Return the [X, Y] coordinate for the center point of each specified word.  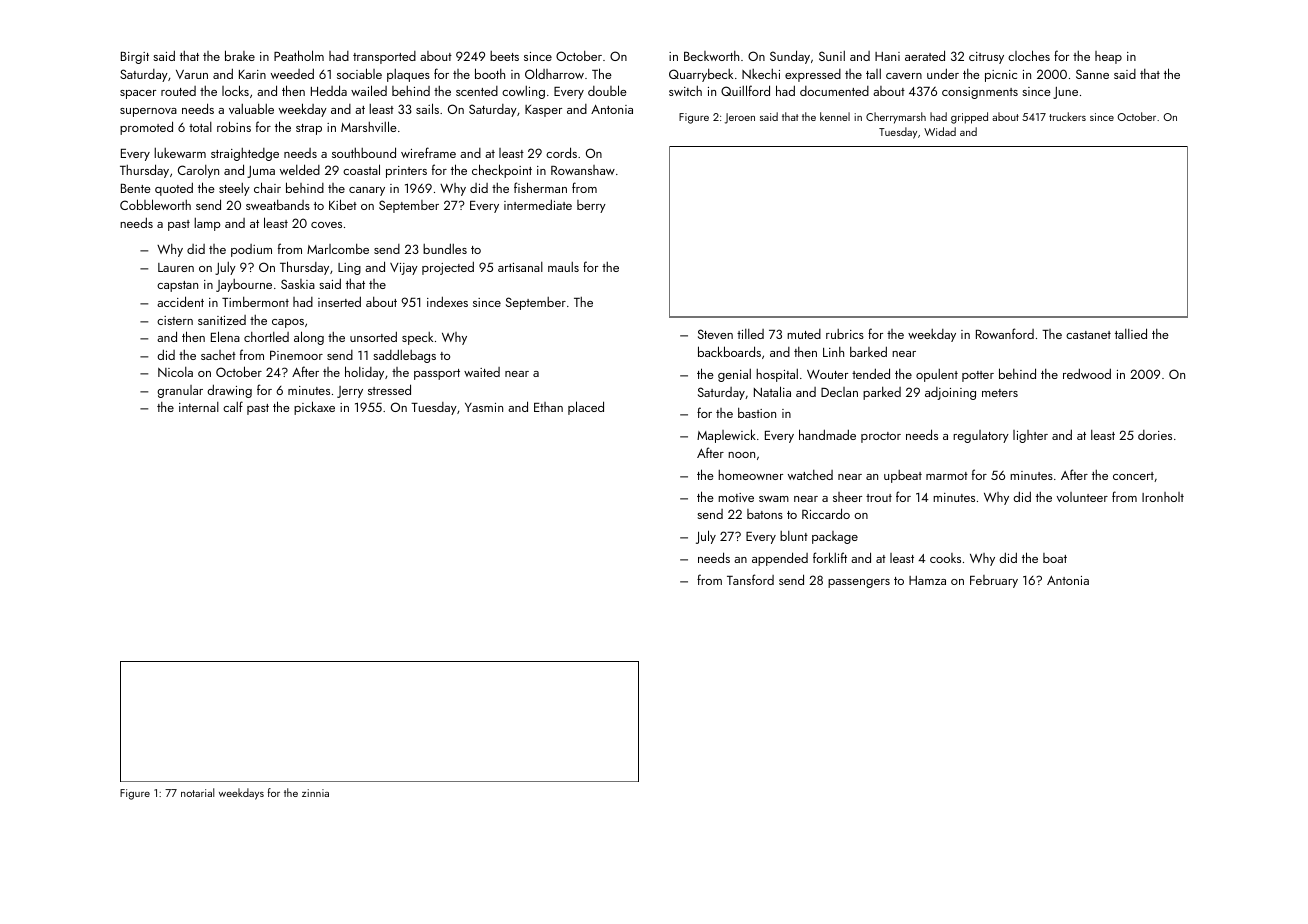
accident [180, 301]
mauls [563, 267]
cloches [1029, 55]
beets [504, 56]
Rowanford [1005, 333]
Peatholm [299, 55]
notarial [197, 792]
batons [765, 514]
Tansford [750, 579]
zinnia [315, 793]
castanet [1088, 335]
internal [199, 407]
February [994, 581]
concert [1133, 476]
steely [234, 189]
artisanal [520, 267]
